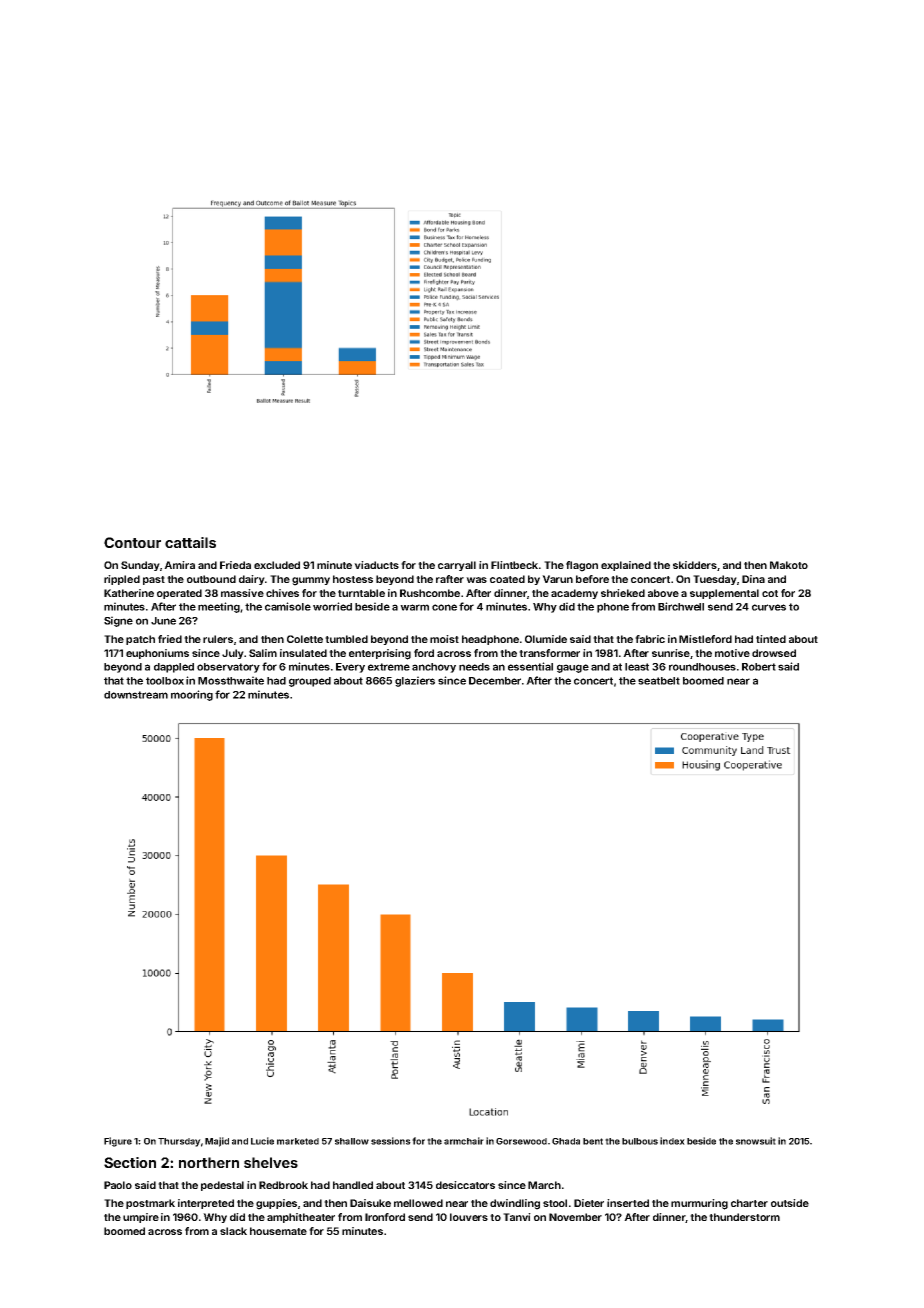  What do you see at coordinates (278, 1231) in the page?
I see `housemate` at bounding box center [278, 1231].
